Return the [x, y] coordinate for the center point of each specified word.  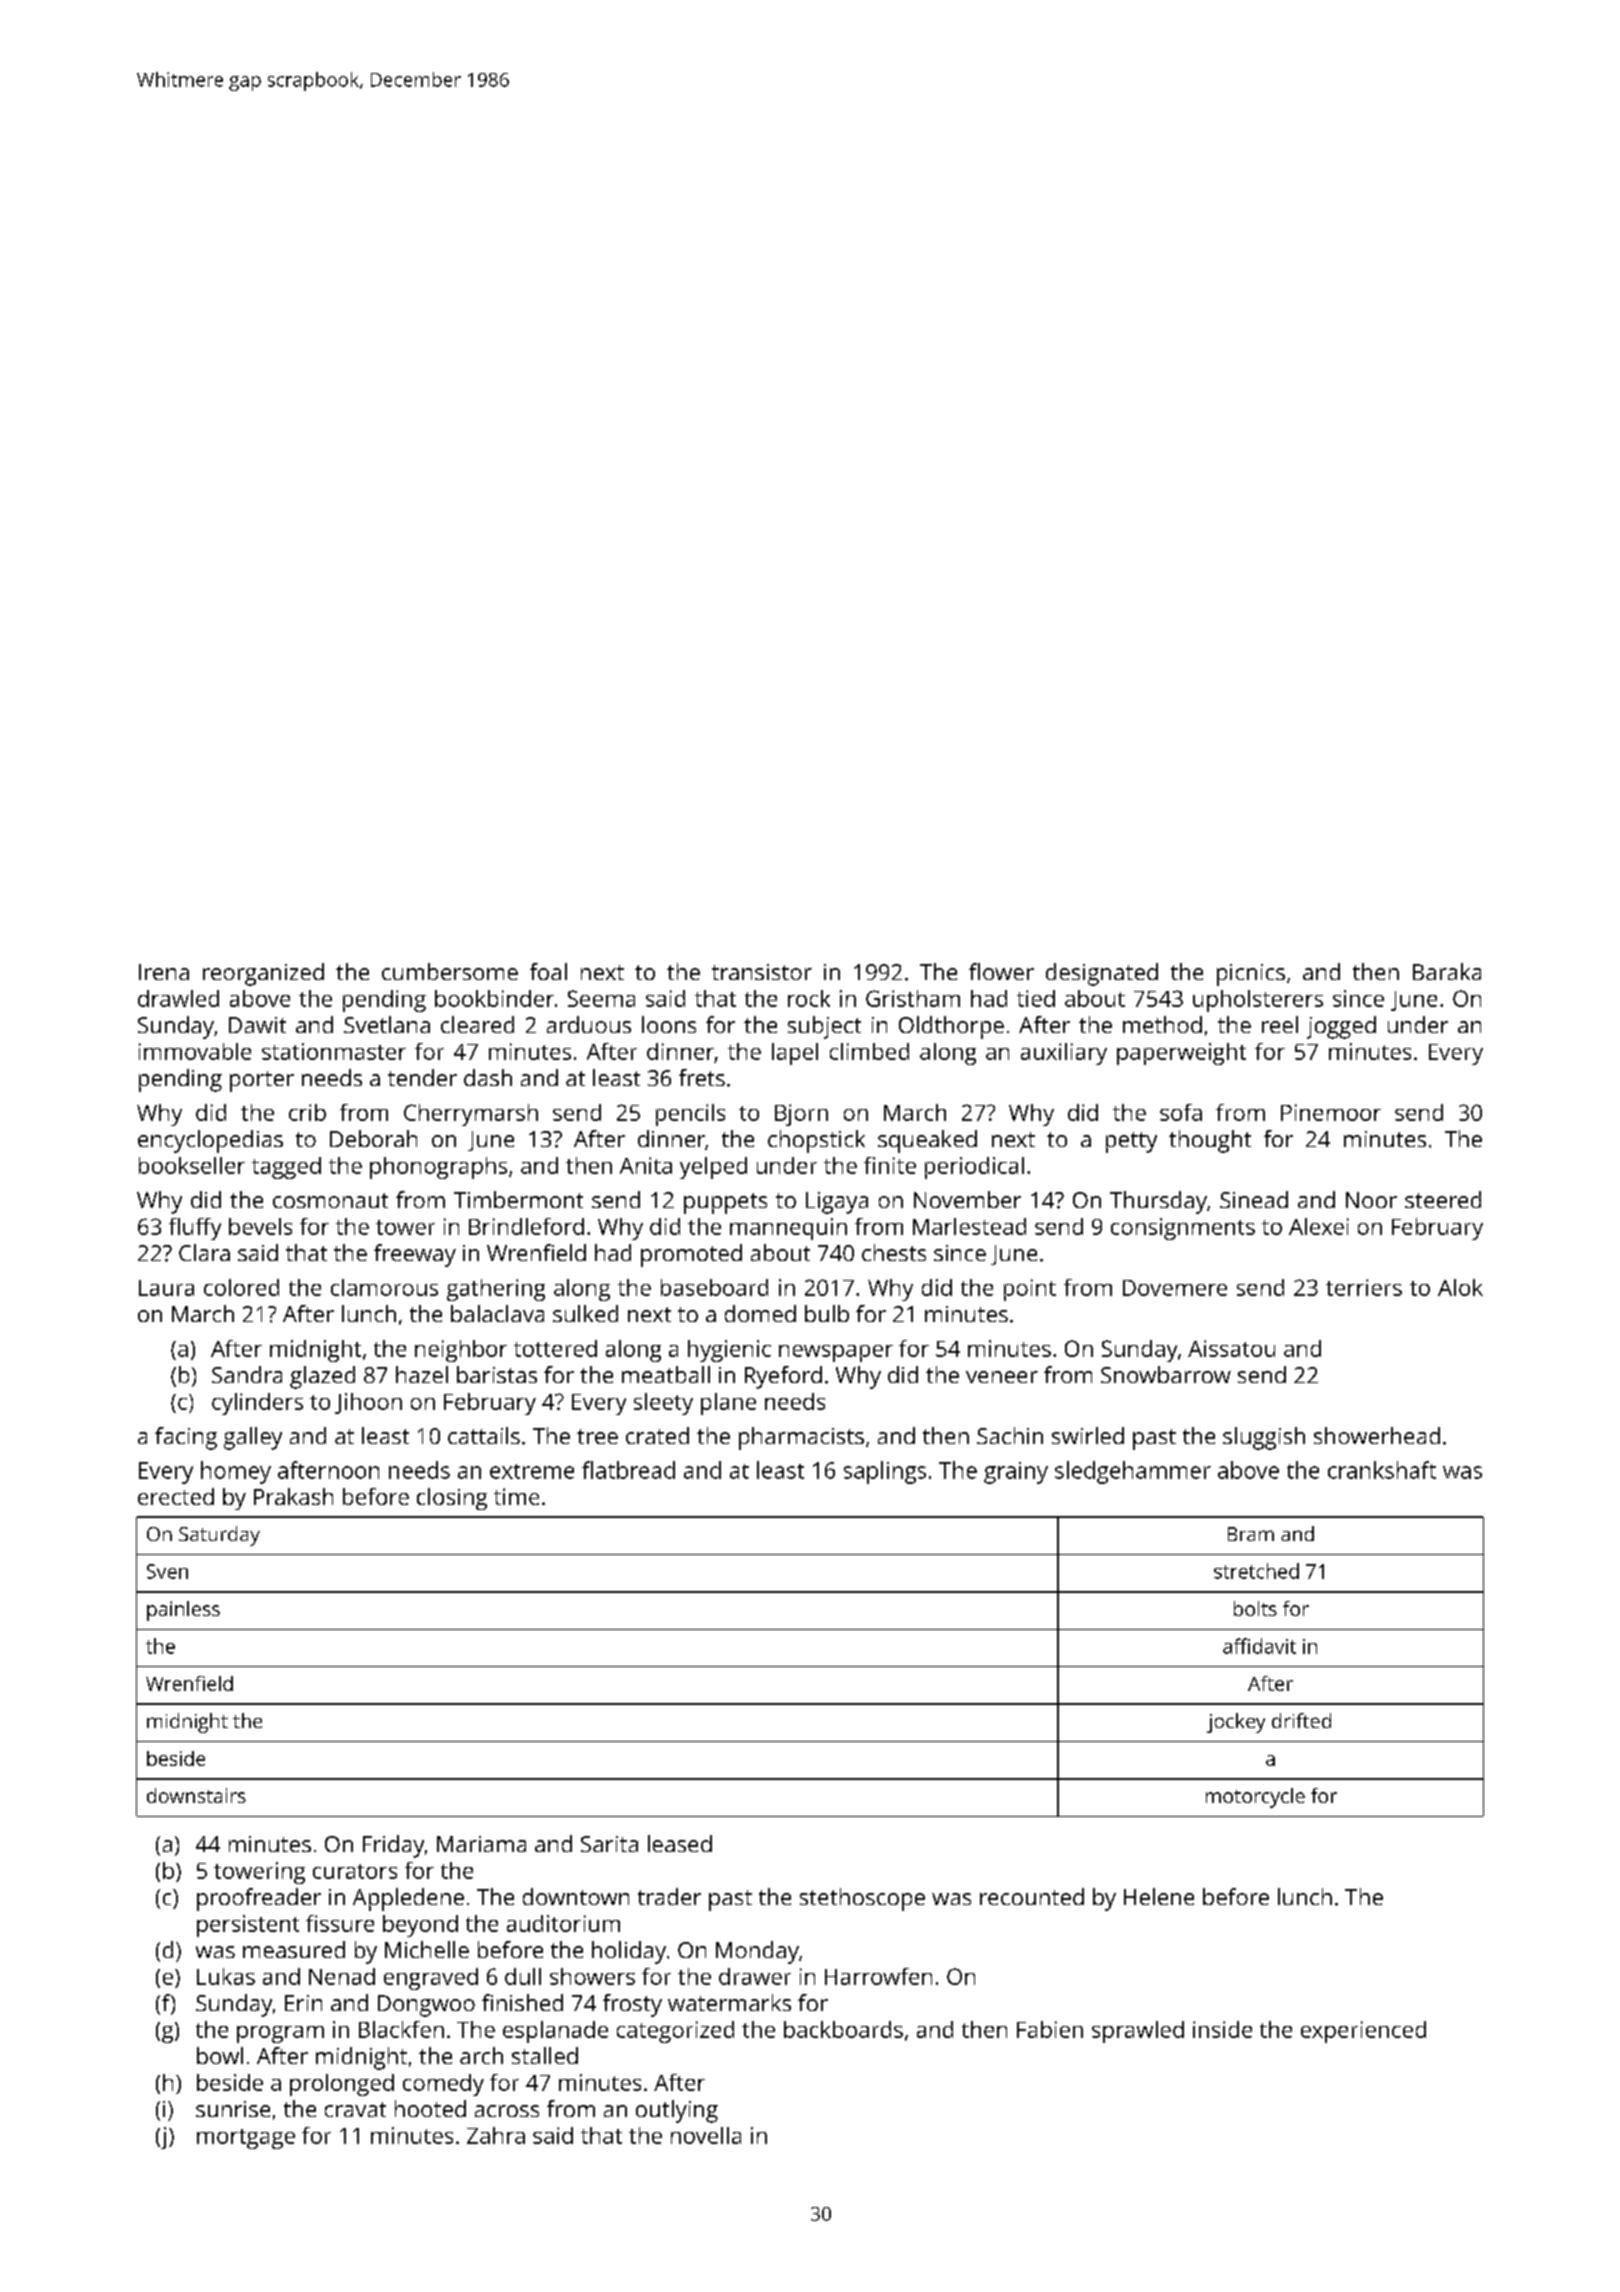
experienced [1363, 2032]
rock [809, 998]
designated [1102, 974]
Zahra [496, 2135]
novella [706, 2135]
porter [262, 1081]
